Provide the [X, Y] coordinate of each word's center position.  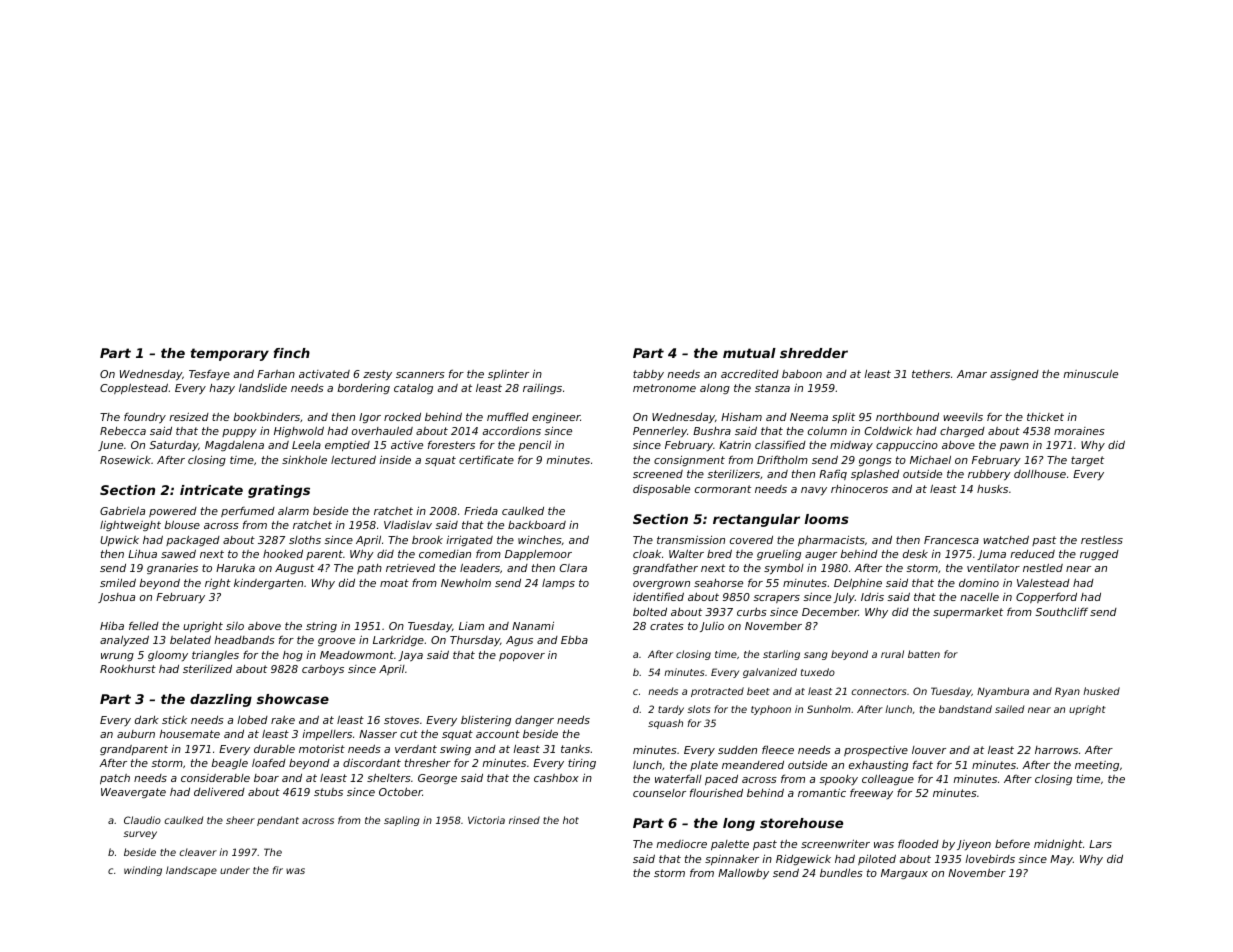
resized [189, 416]
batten [924, 654]
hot [571, 820]
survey [140, 835]
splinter [508, 375]
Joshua [116, 598]
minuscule [1090, 373]
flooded [918, 844]
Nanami [533, 626]
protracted [717, 692]
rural [892, 654]
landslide [263, 387]
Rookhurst [128, 668]
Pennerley [660, 431]
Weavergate [133, 793]
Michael [930, 460]
